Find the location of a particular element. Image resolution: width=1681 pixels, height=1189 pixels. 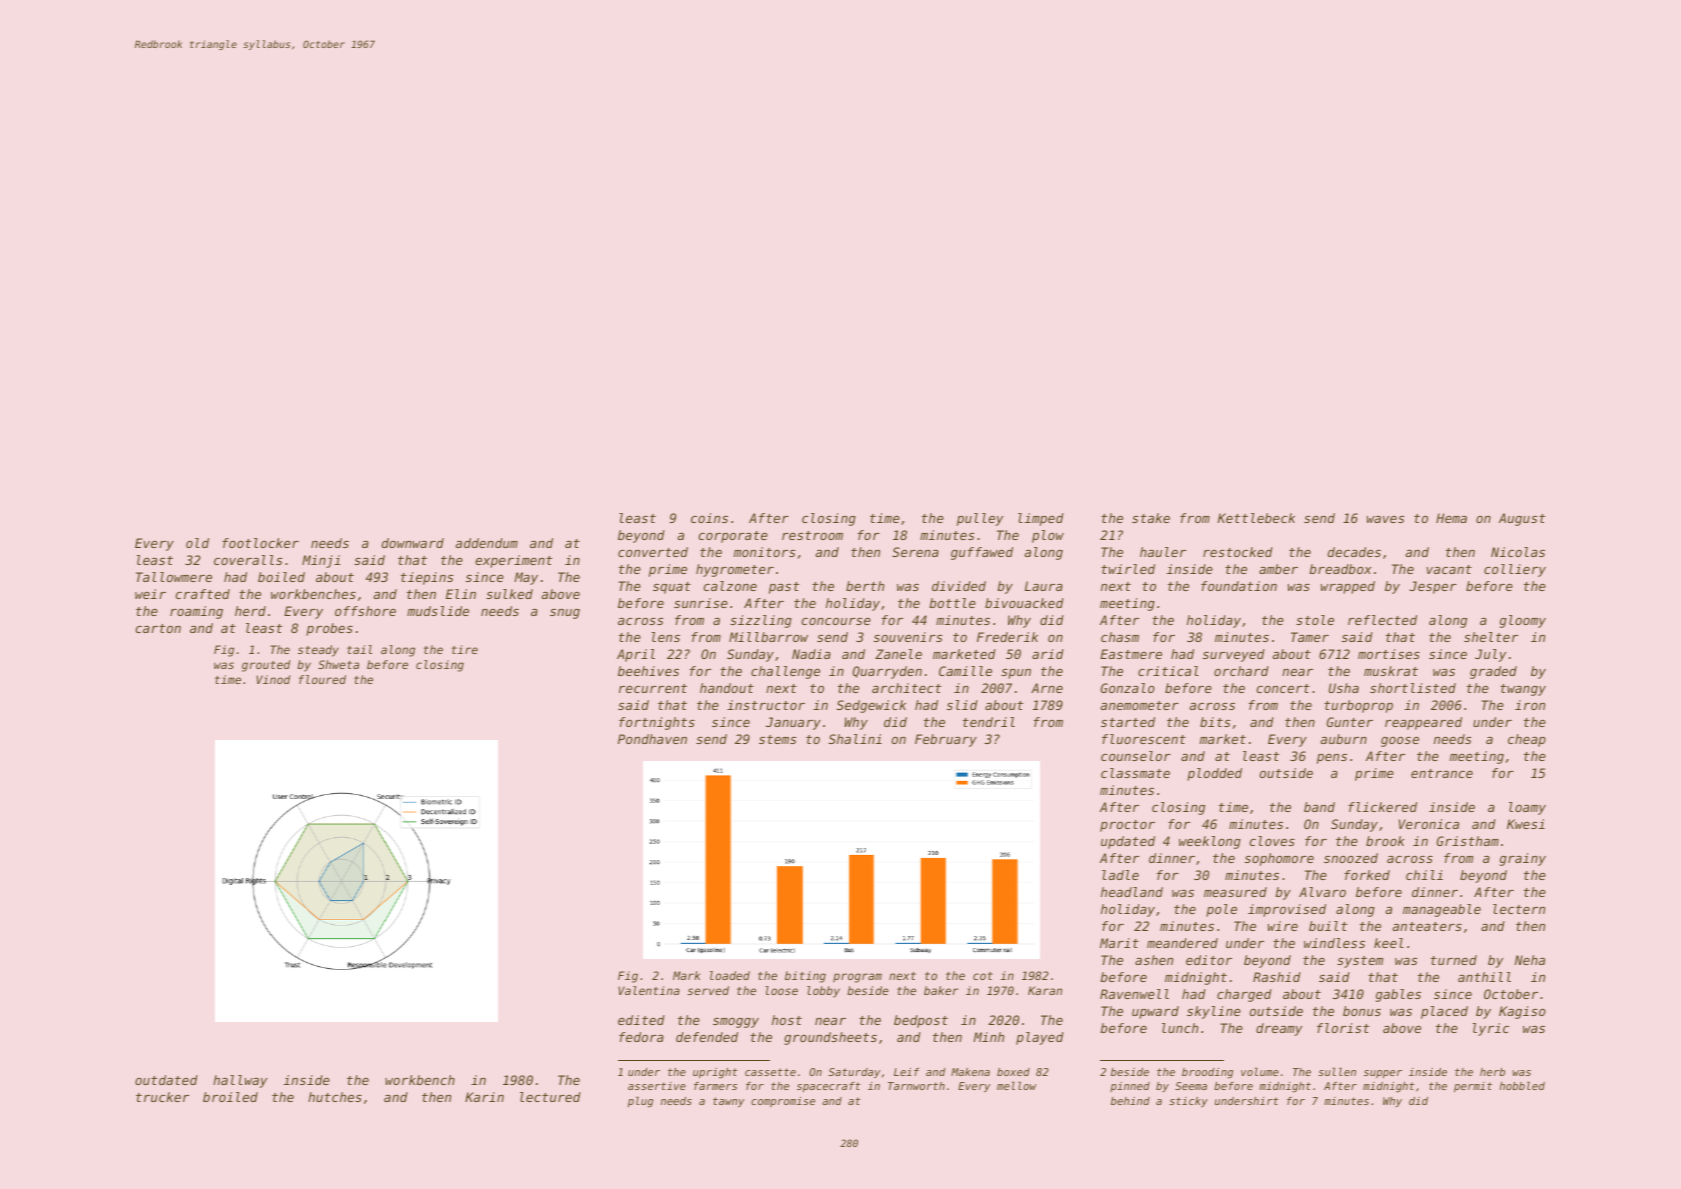

behind is located at coordinates (1130, 1101).
